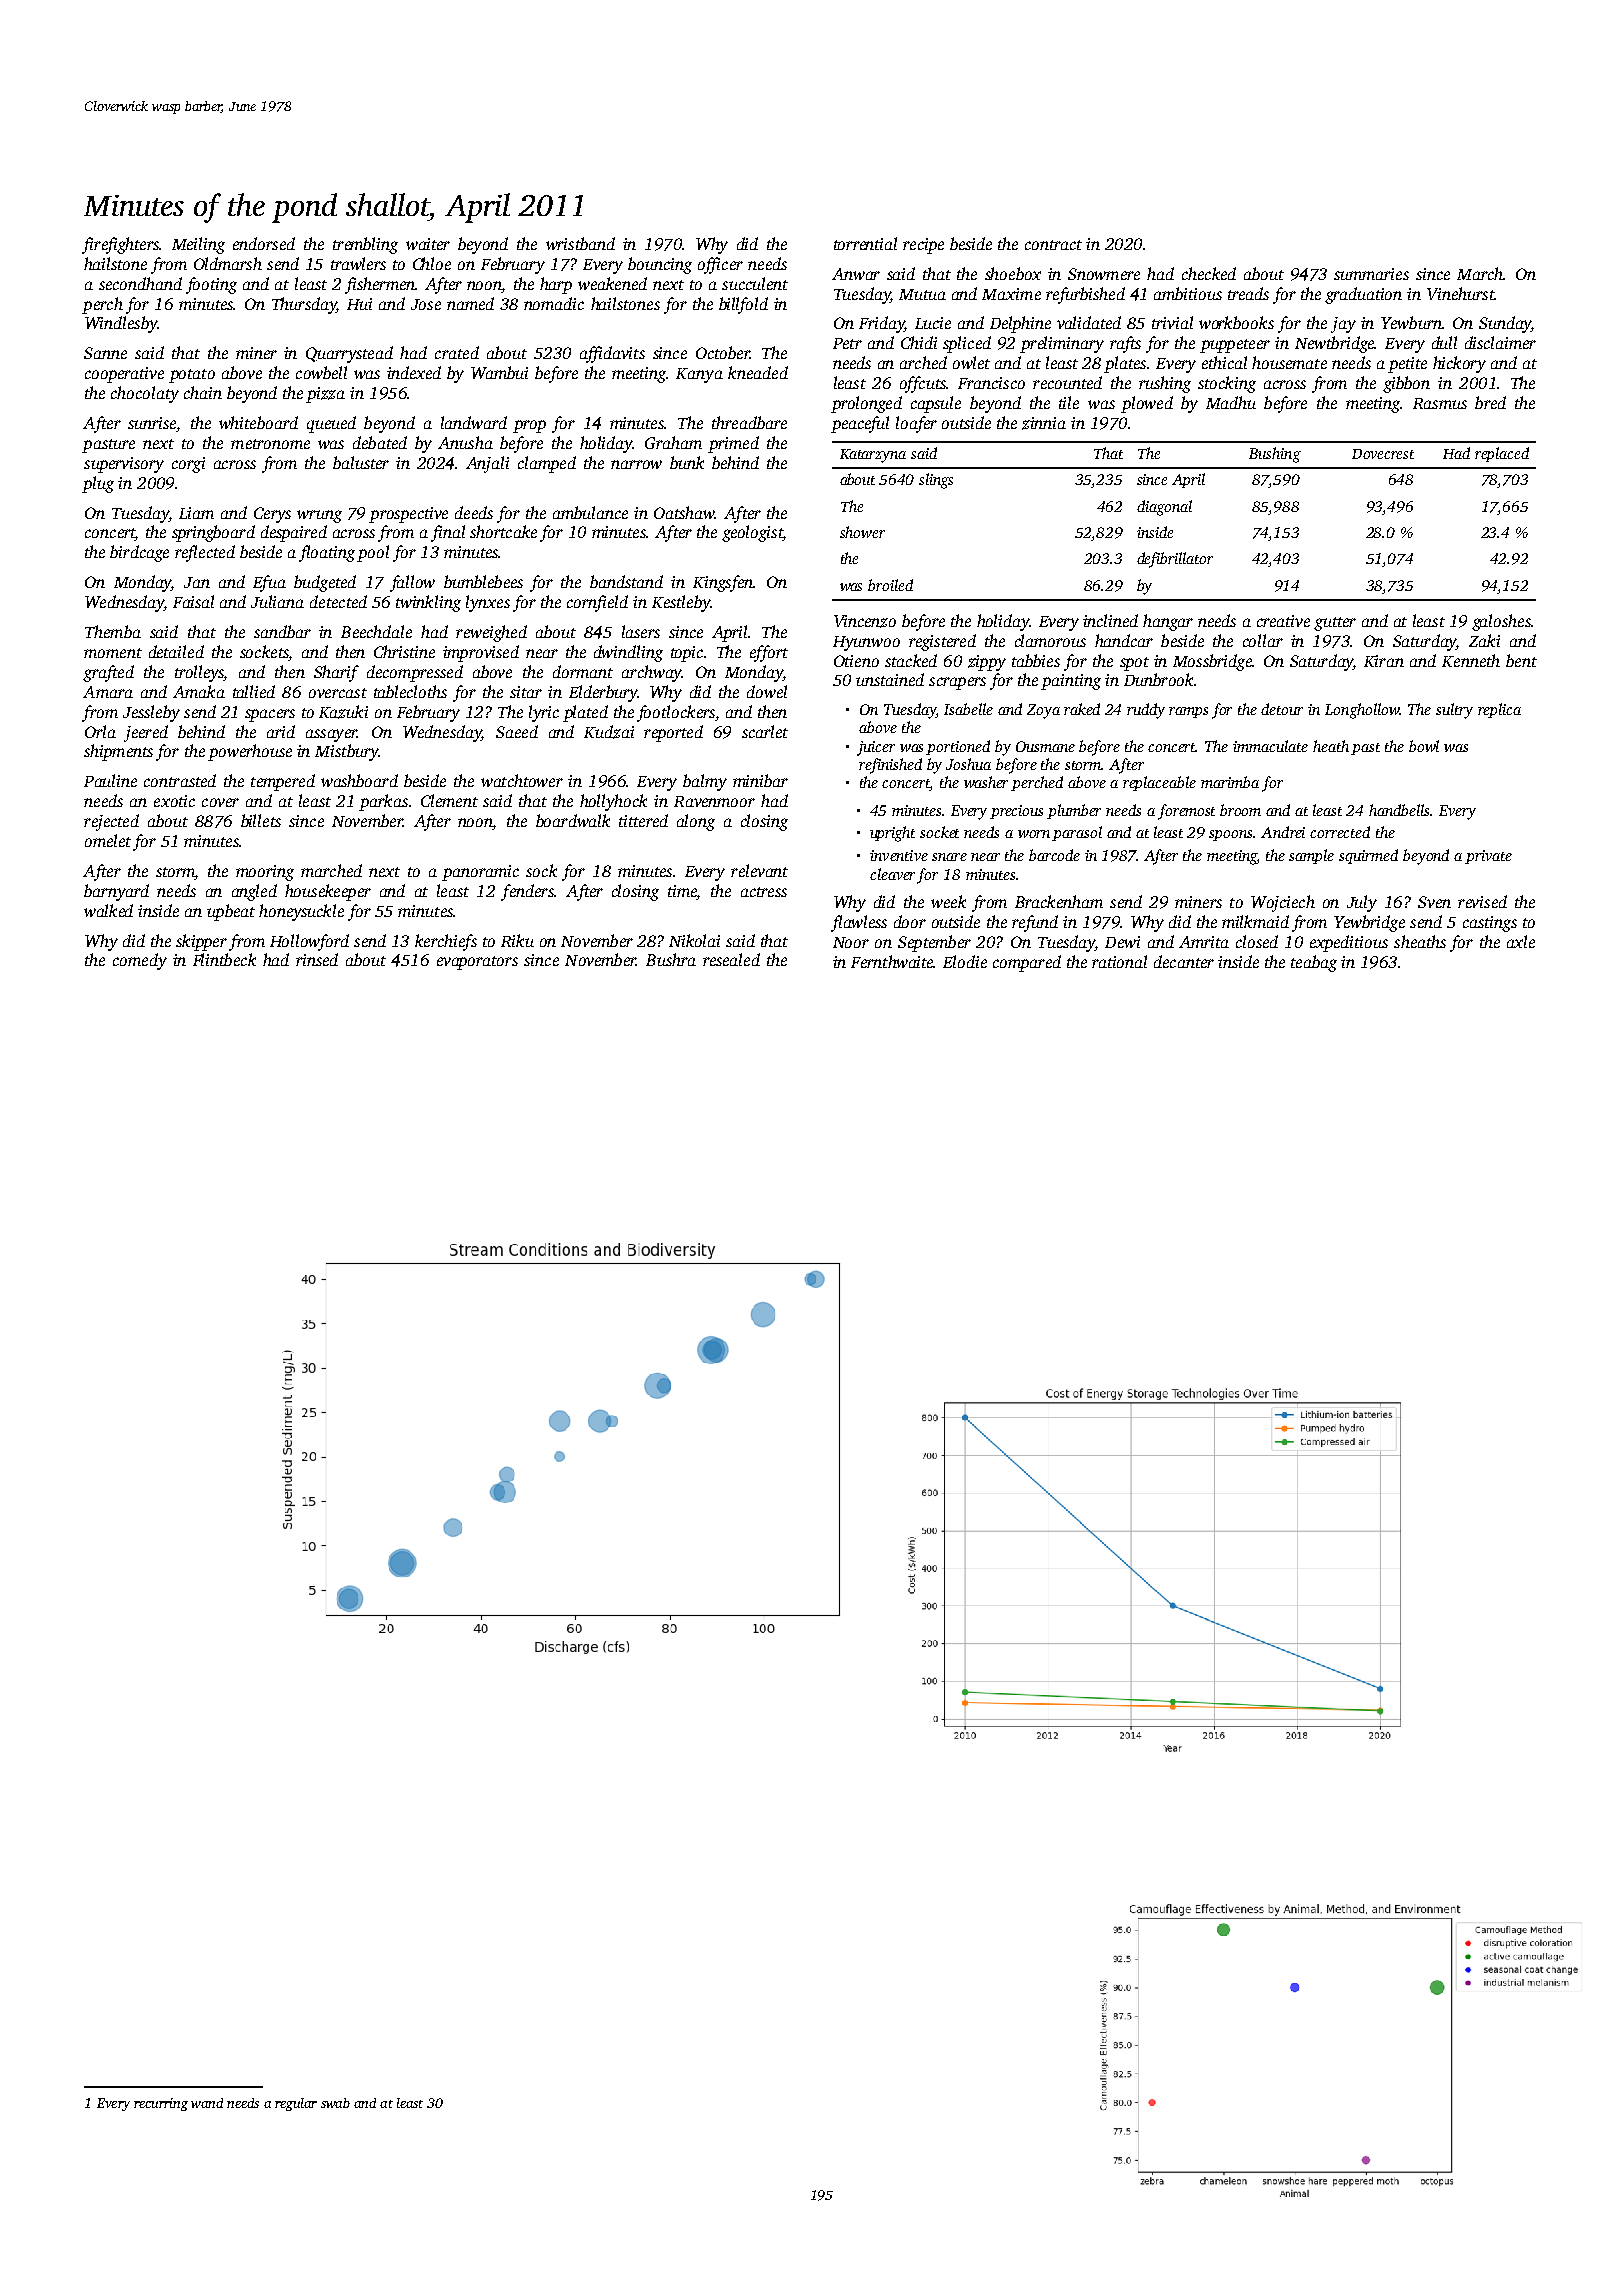  What do you see at coordinates (296, 2104) in the image?
I see `regular` at bounding box center [296, 2104].
